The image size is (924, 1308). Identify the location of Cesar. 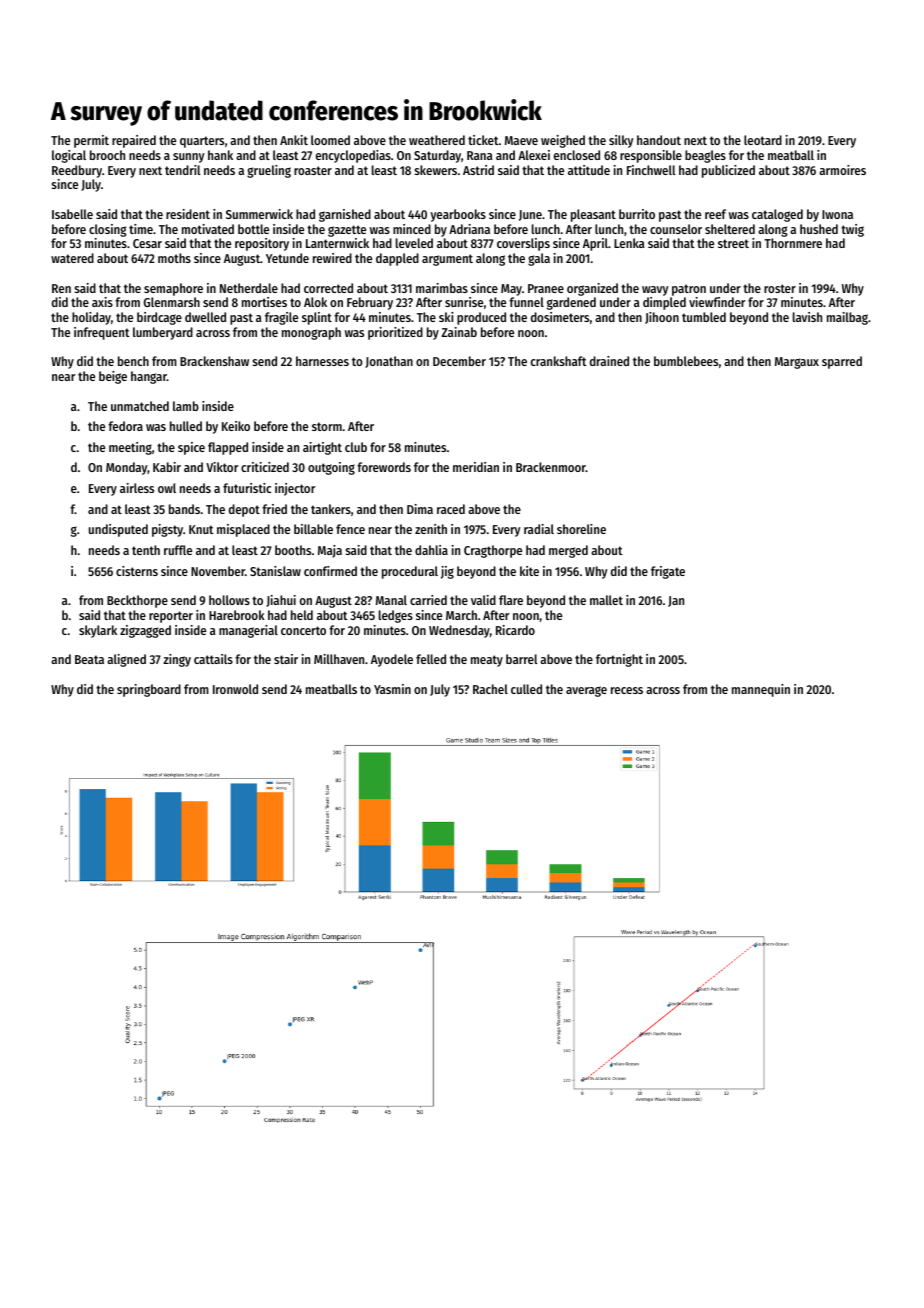
(147, 243).
